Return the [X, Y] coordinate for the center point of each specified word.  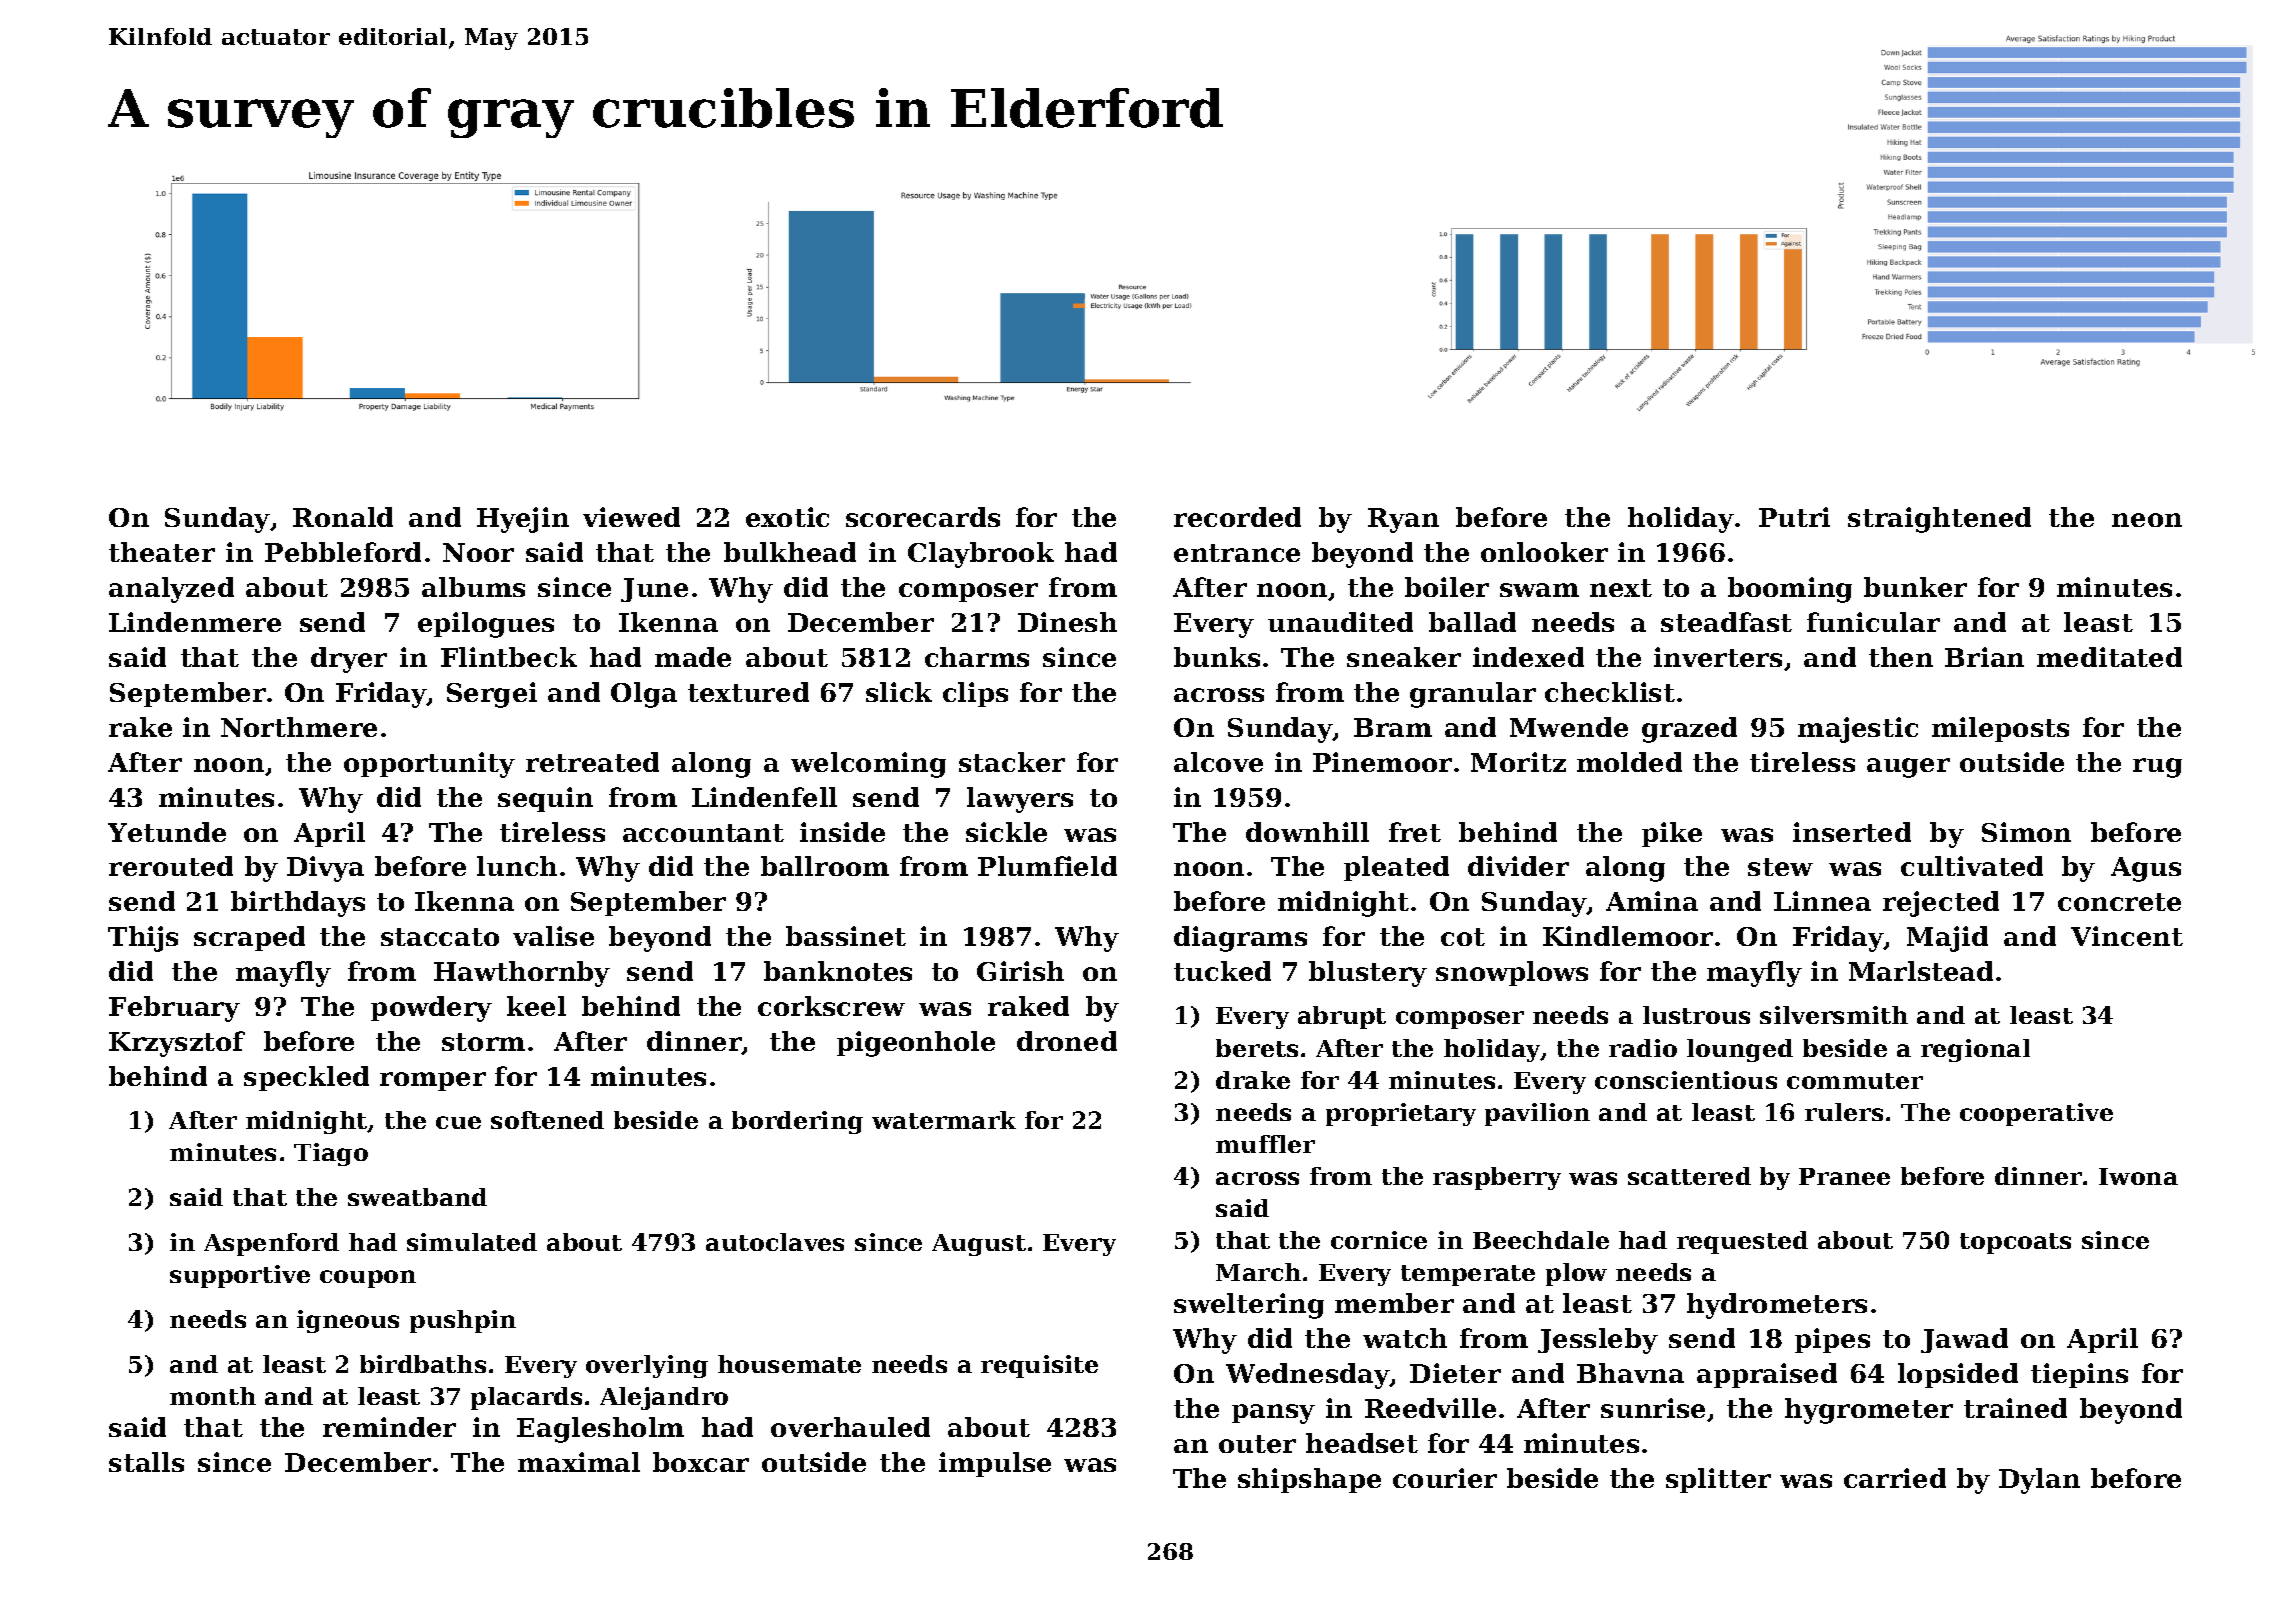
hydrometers [1777, 1306]
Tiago [331, 1154]
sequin [545, 799]
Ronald [343, 517]
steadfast [1726, 622]
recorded [1237, 517]
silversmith [1834, 1015]
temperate [1468, 1275]
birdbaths [423, 1364]
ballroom [825, 866]
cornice [1379, 1240]
